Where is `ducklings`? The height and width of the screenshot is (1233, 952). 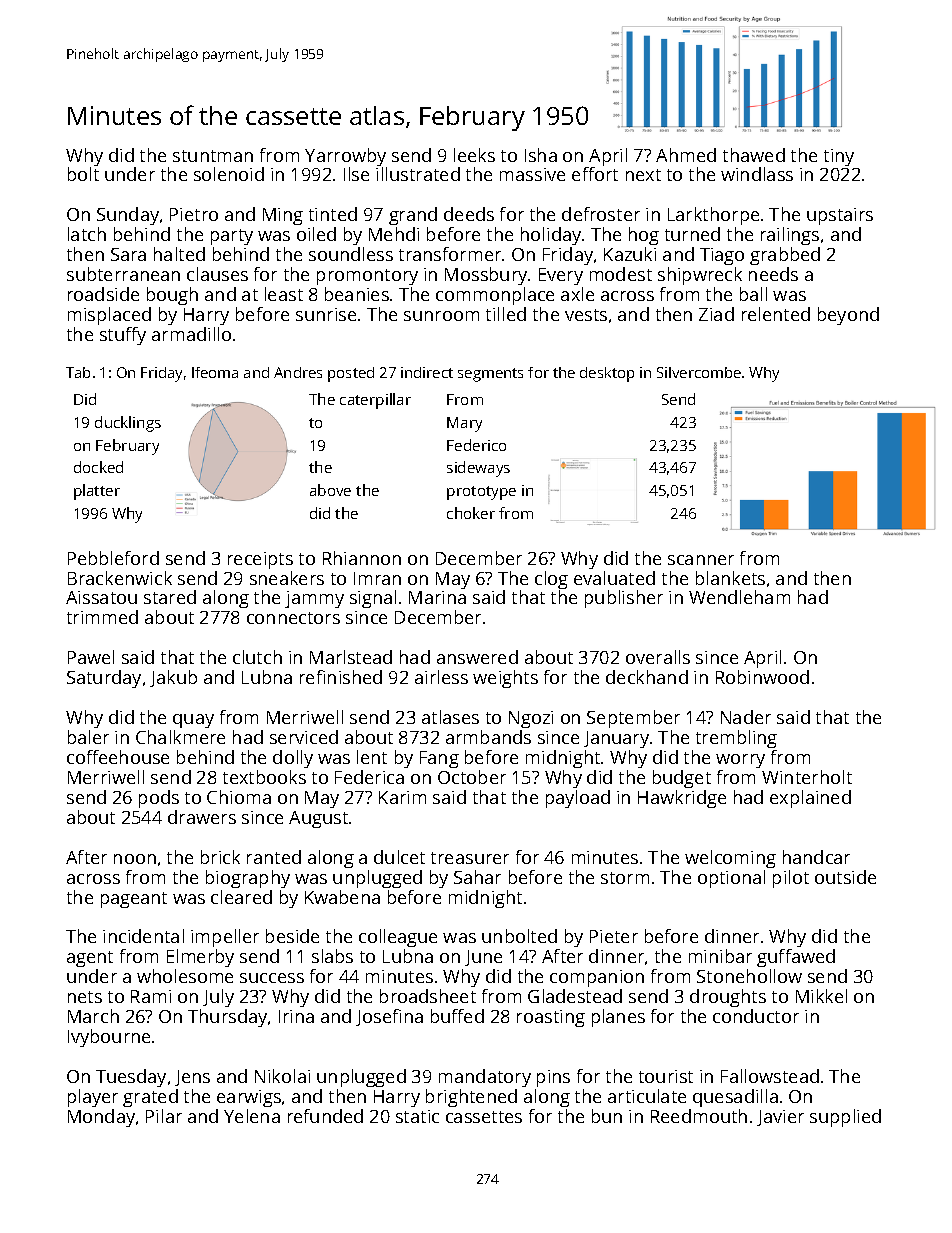 ducklings is located at coordinates (128, 424).
